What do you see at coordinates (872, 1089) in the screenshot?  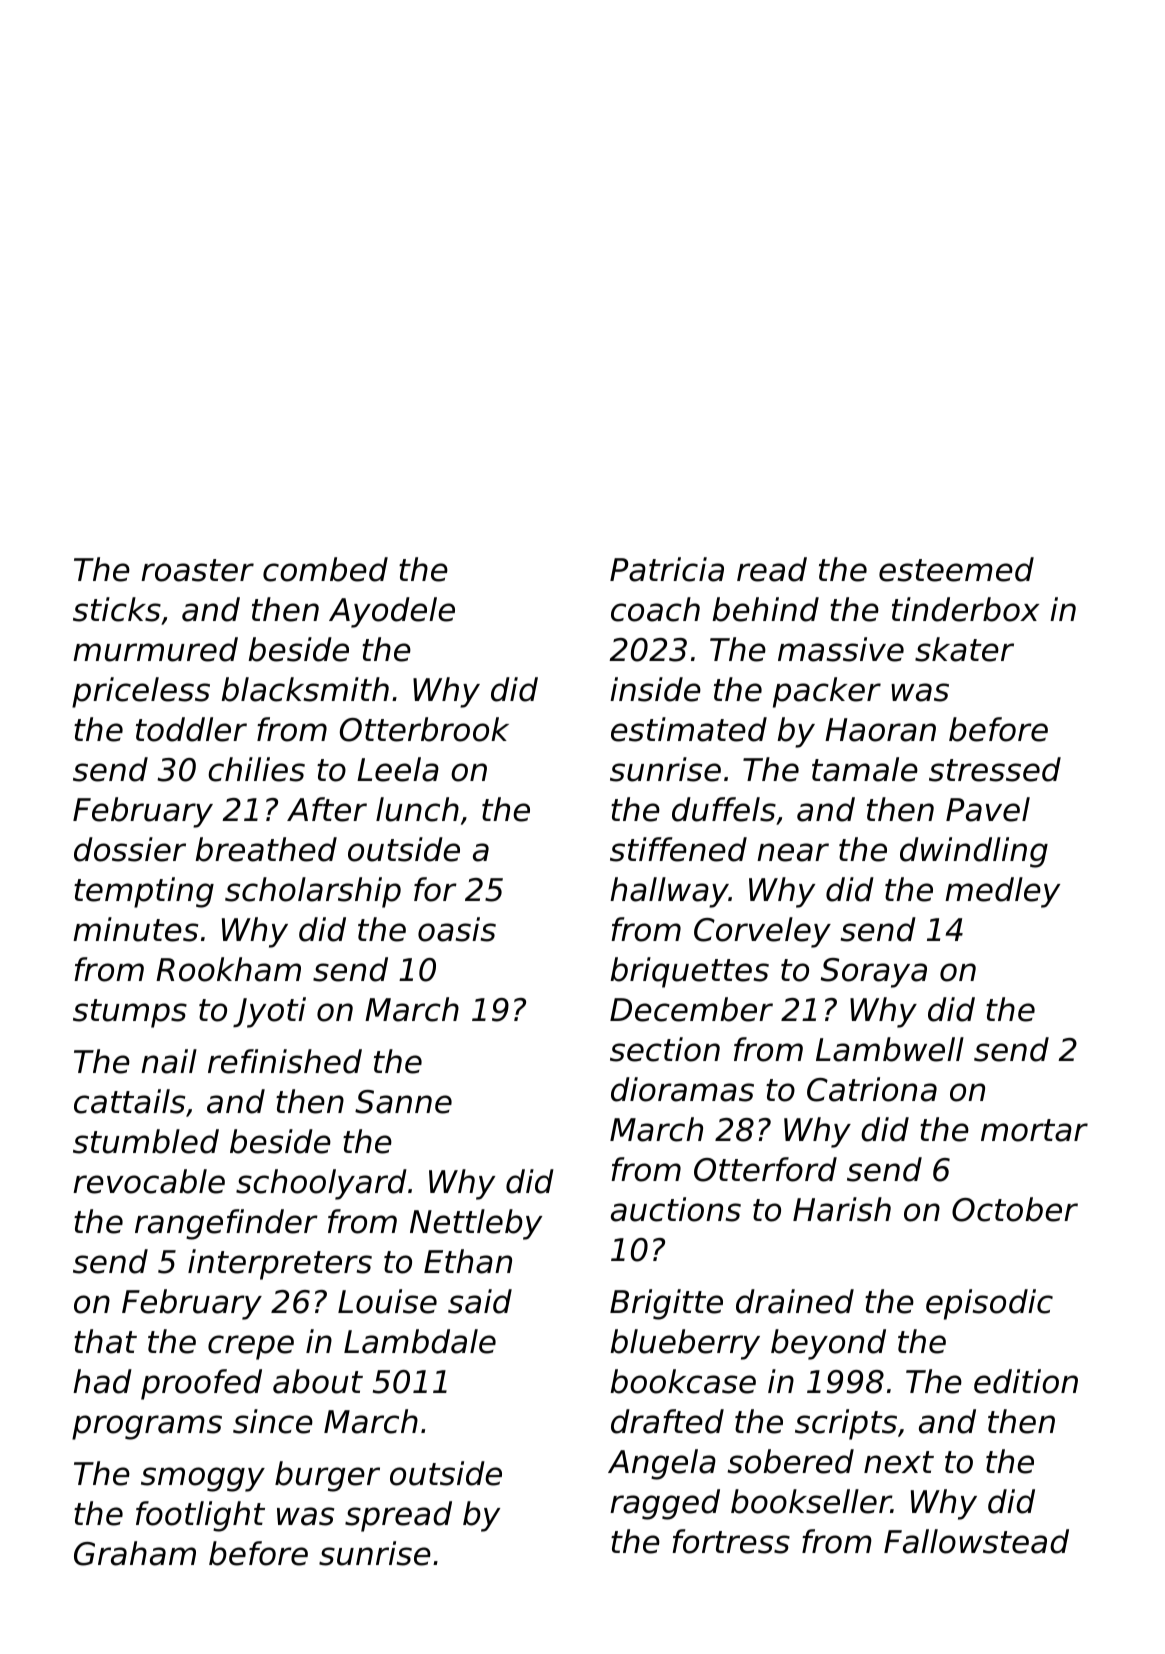 I see `Catriona` at bounding box center [872, 1089].
